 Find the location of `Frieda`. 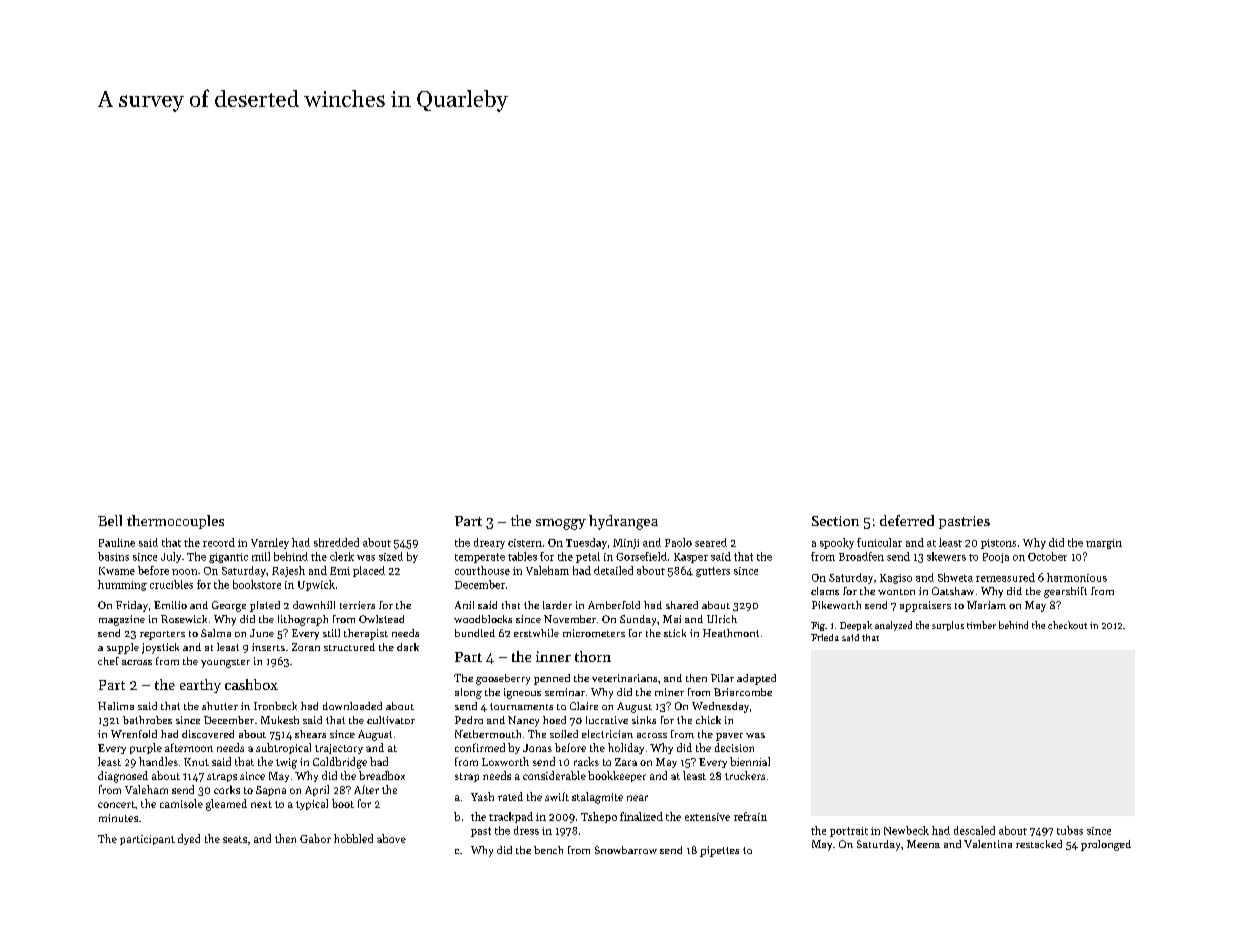

Frieda is located at coordinates (825, 637).
